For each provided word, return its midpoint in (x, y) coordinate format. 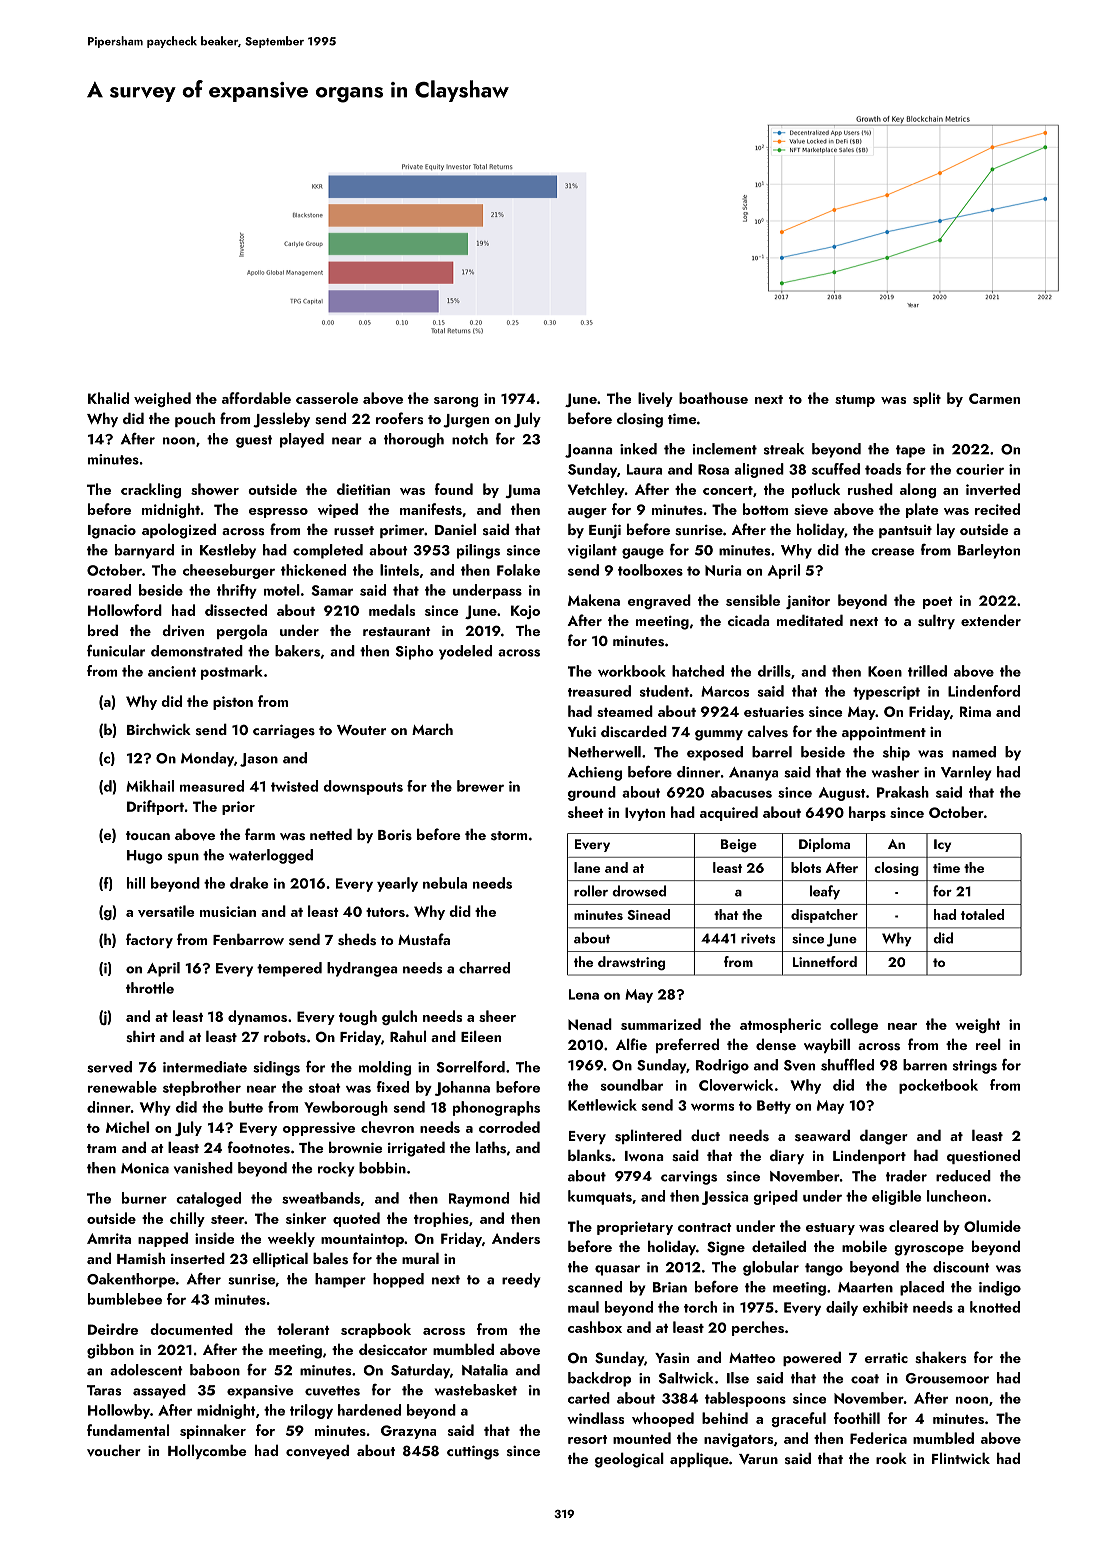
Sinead (648, 914)
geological (629, 1460)
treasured (599, 691)
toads (883, 469)
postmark (232, 672)
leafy (825, 892)
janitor (808, 602)
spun (183, 858)
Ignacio (112, 531)
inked (638, 449)
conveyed (317, 1451)
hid (530, 1198)
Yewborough (346, 1108)
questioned (983, 1156)
